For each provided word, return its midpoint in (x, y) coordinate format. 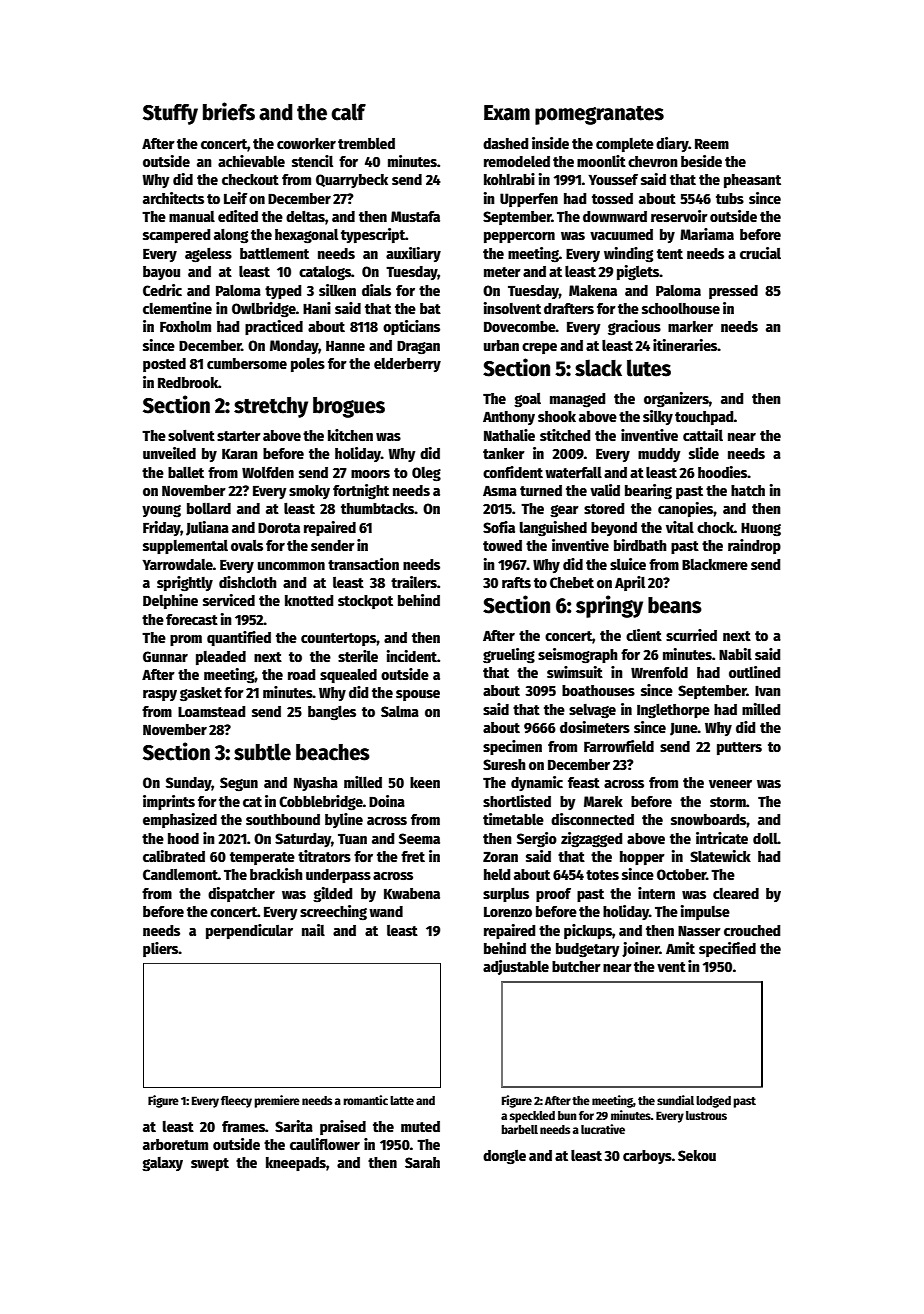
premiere (277, 1101)
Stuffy (170, 114)
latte (402, 1100)
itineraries (685, 345)
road (301, 674)
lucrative (603, 1129)
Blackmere (715, 564)
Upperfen (529, 200)
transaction (363, 564)
